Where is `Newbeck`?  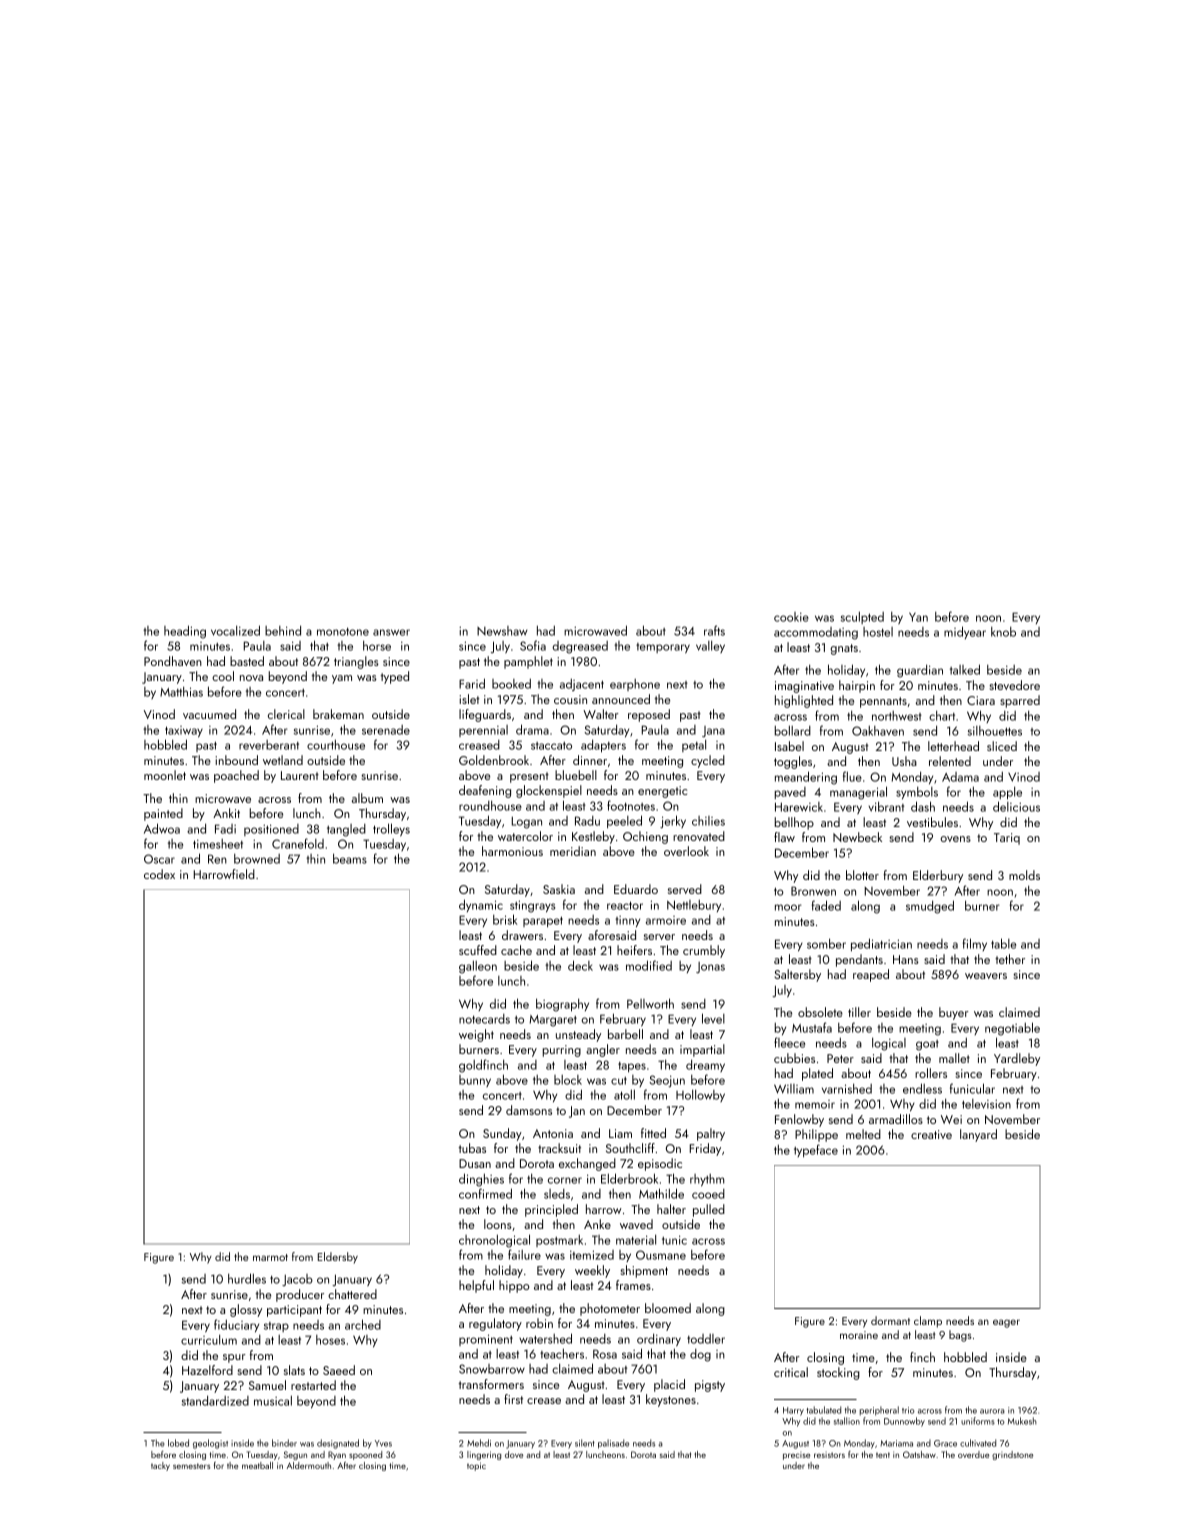
Newbeck is located at coordinates (857, 837).
